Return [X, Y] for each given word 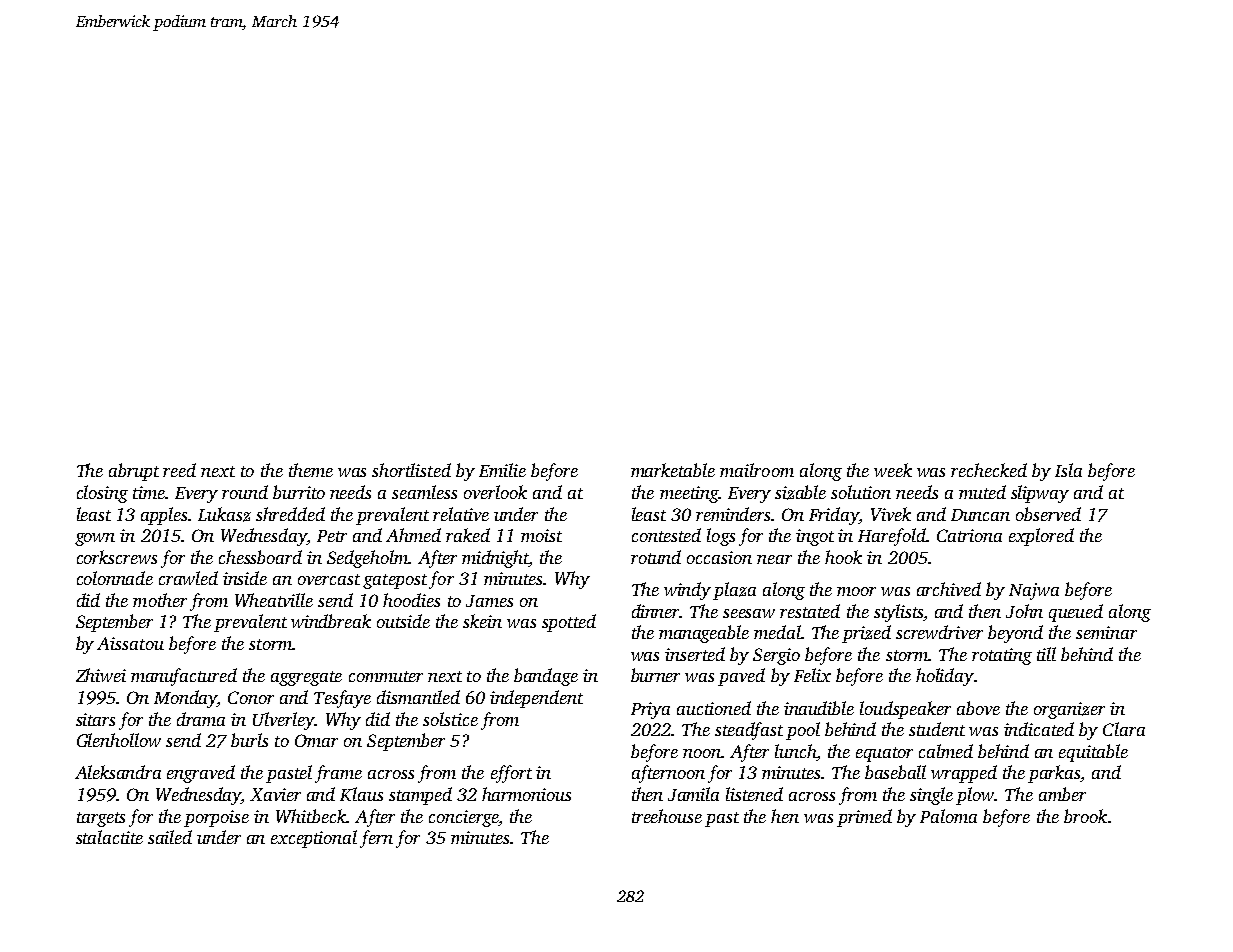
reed [179, 470]
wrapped [964, 774]
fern [376, 839]
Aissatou [130, 643]
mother [160, 600]
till [1046, 654]
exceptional [314, 839]
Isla [1068, 470]
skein [482, 621]
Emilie [502, 470]
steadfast [749, 731]
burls [249, 740]
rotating [1002, 656]
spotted [569, 623]
